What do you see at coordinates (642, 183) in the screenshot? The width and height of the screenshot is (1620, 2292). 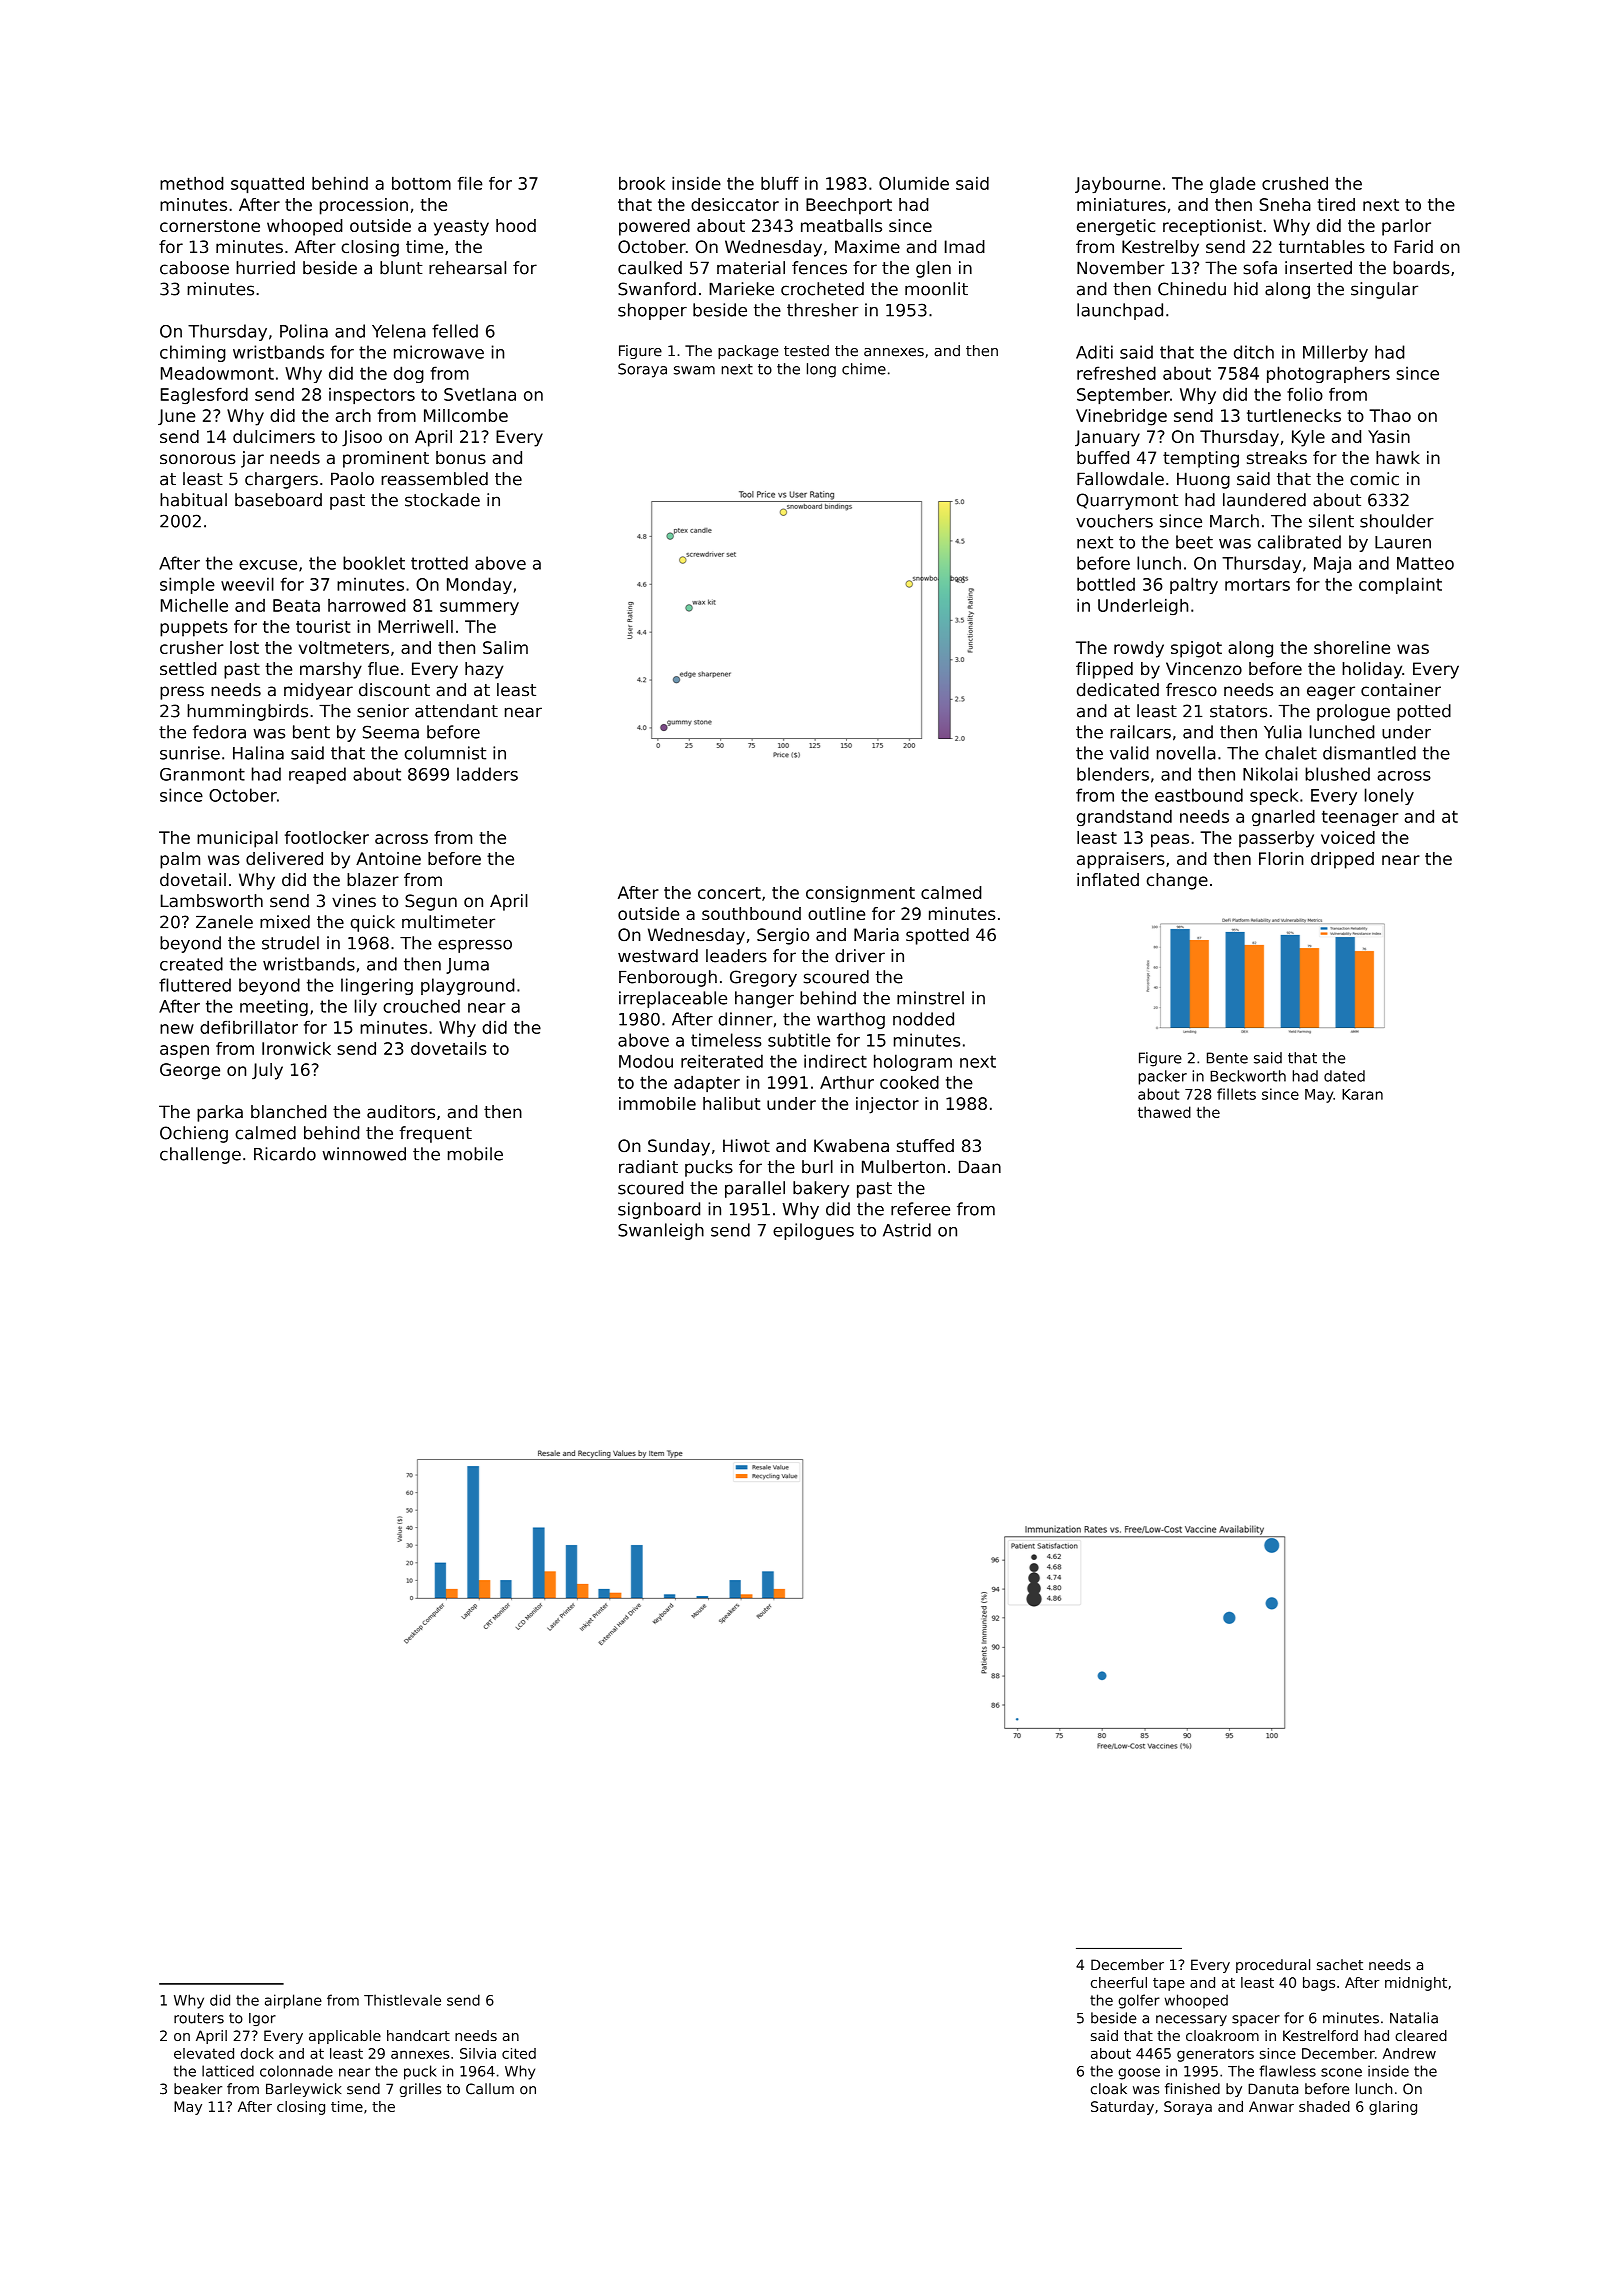 I see `brook` at bounding box center [642, 183].
